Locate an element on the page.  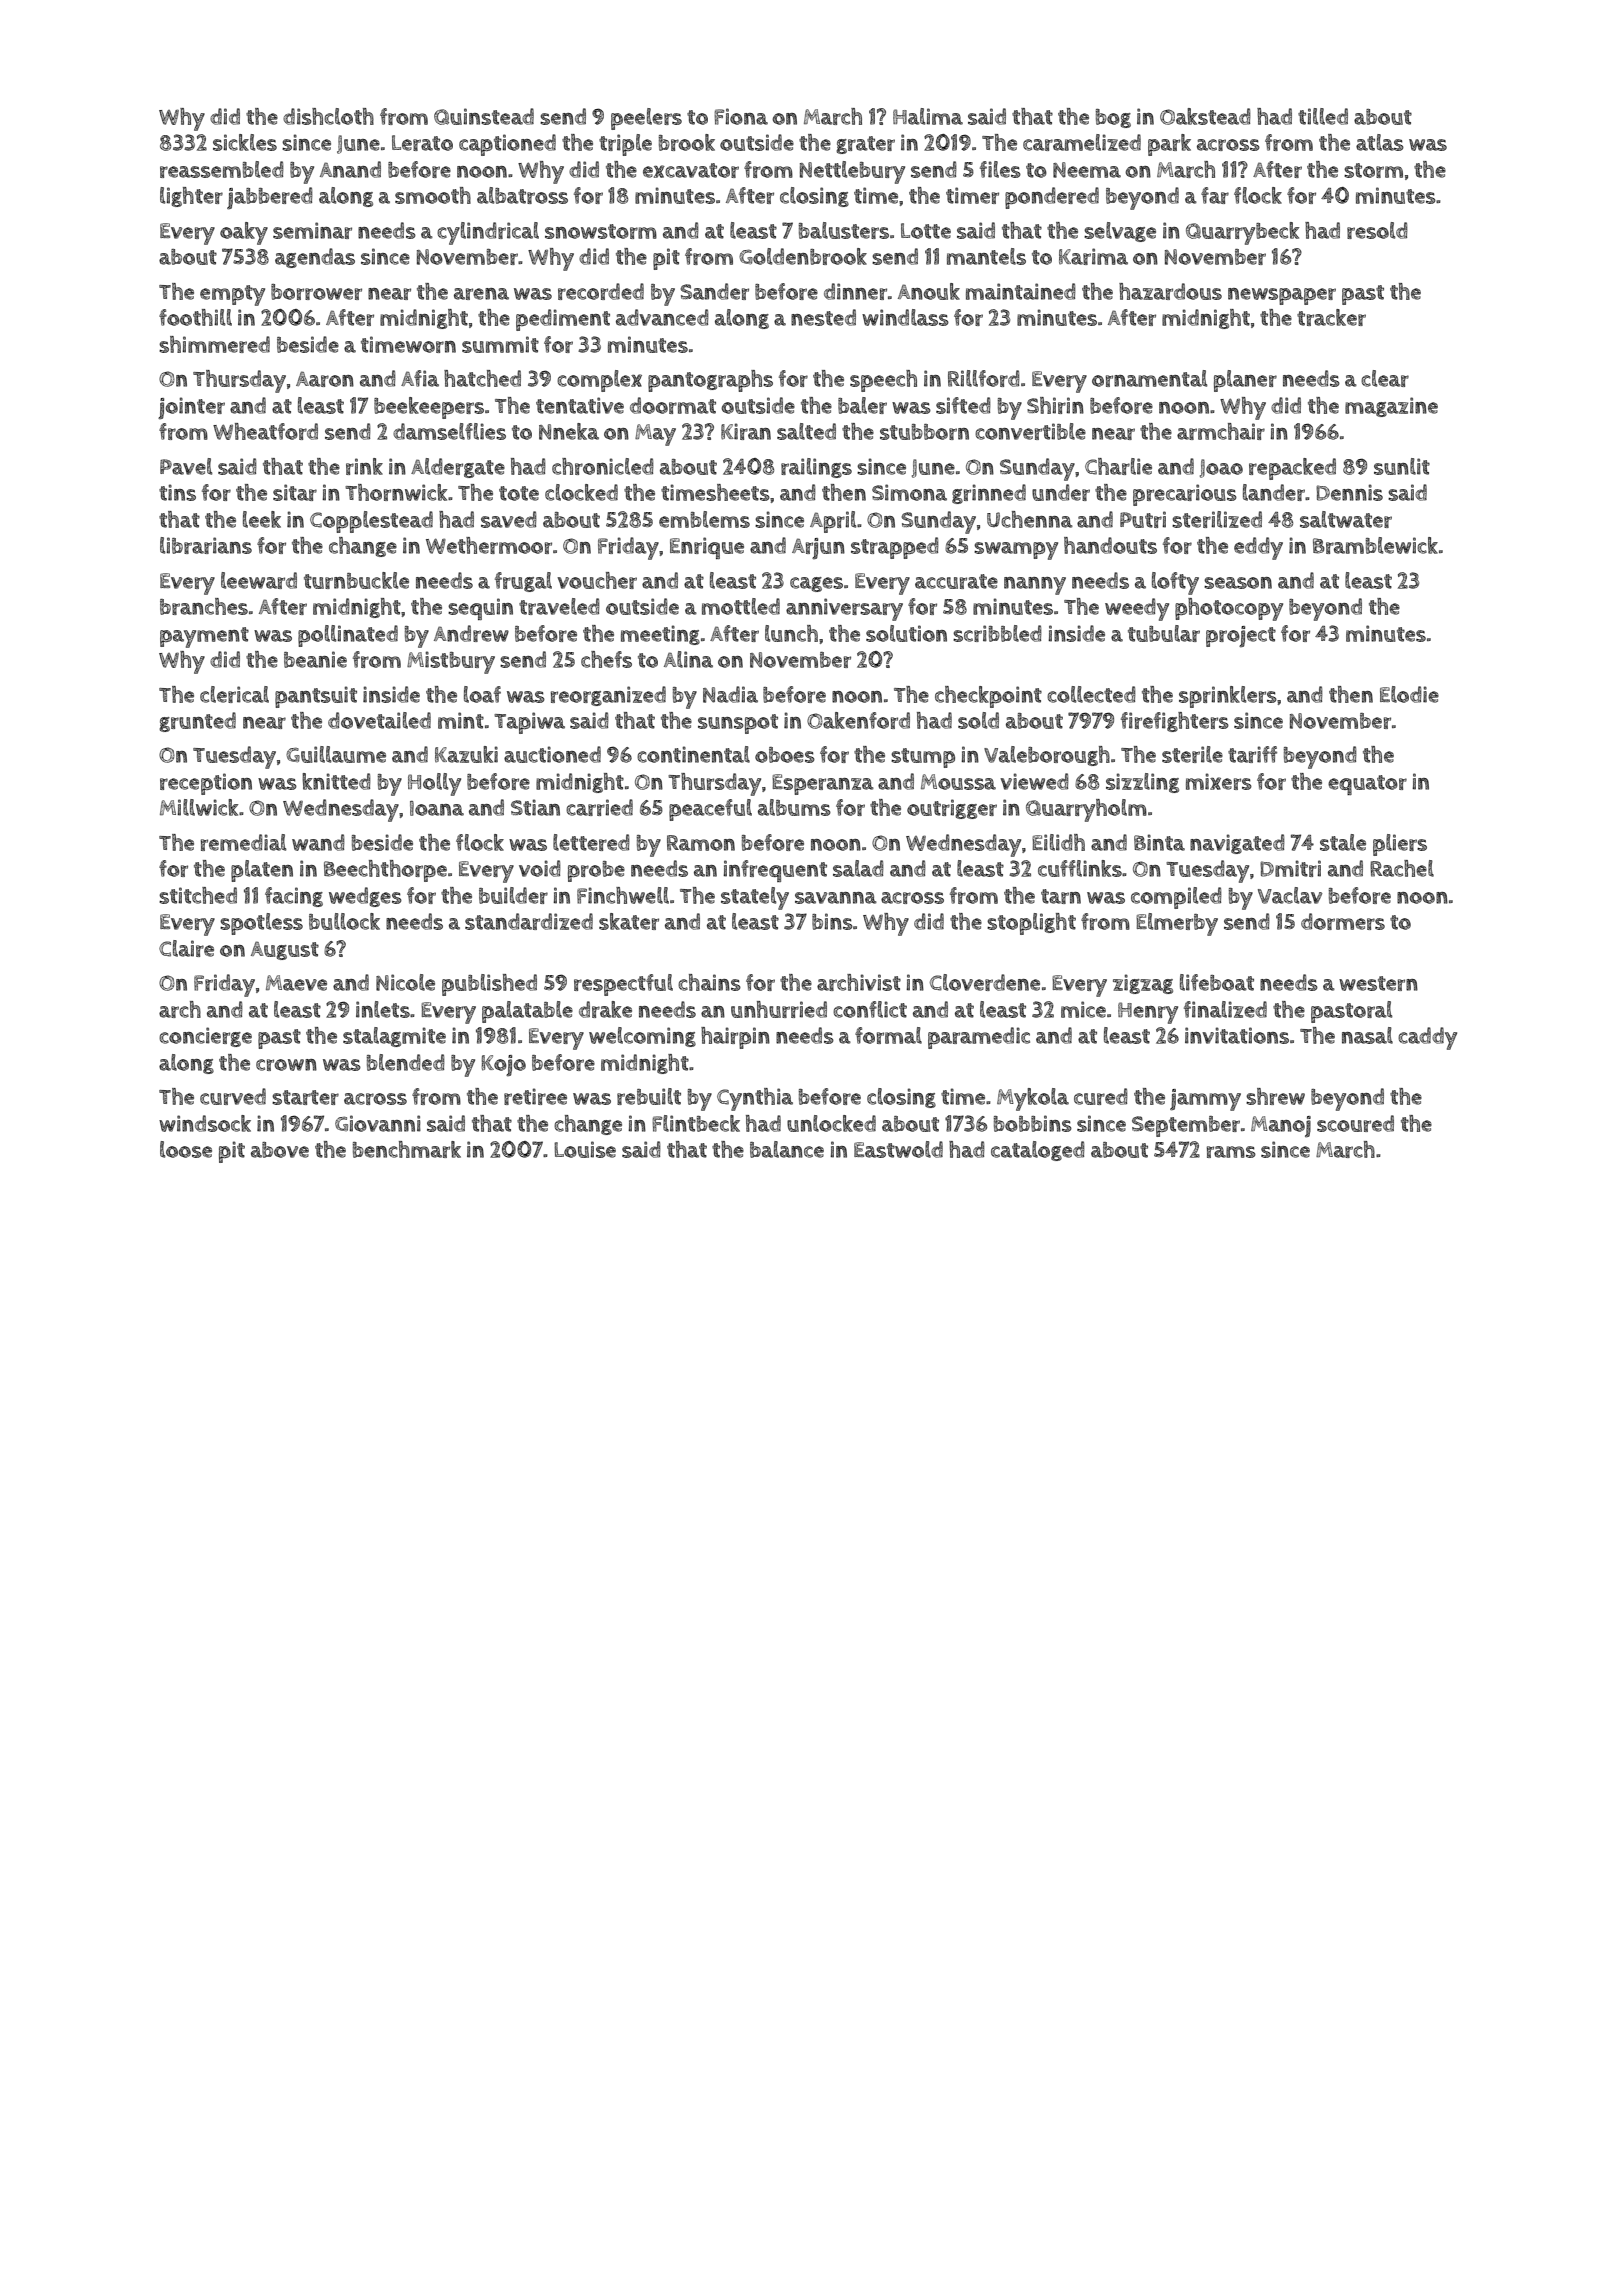
stump is located at coordinates (923, 758).
